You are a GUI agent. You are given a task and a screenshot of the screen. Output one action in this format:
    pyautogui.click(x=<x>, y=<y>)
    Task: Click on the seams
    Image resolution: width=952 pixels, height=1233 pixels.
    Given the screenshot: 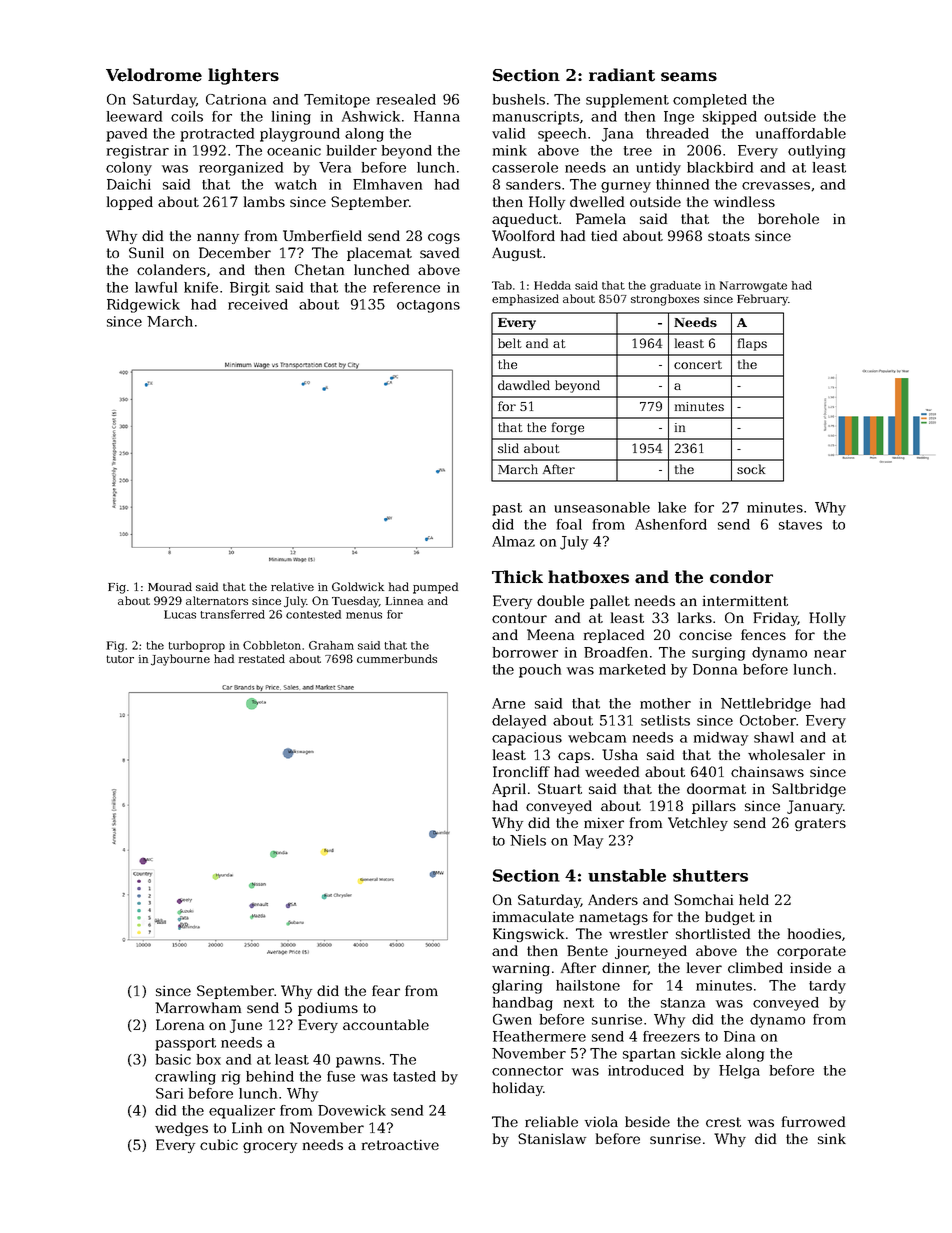 What is the action you would take?
    pyautogui.click(x=689, y=77)
